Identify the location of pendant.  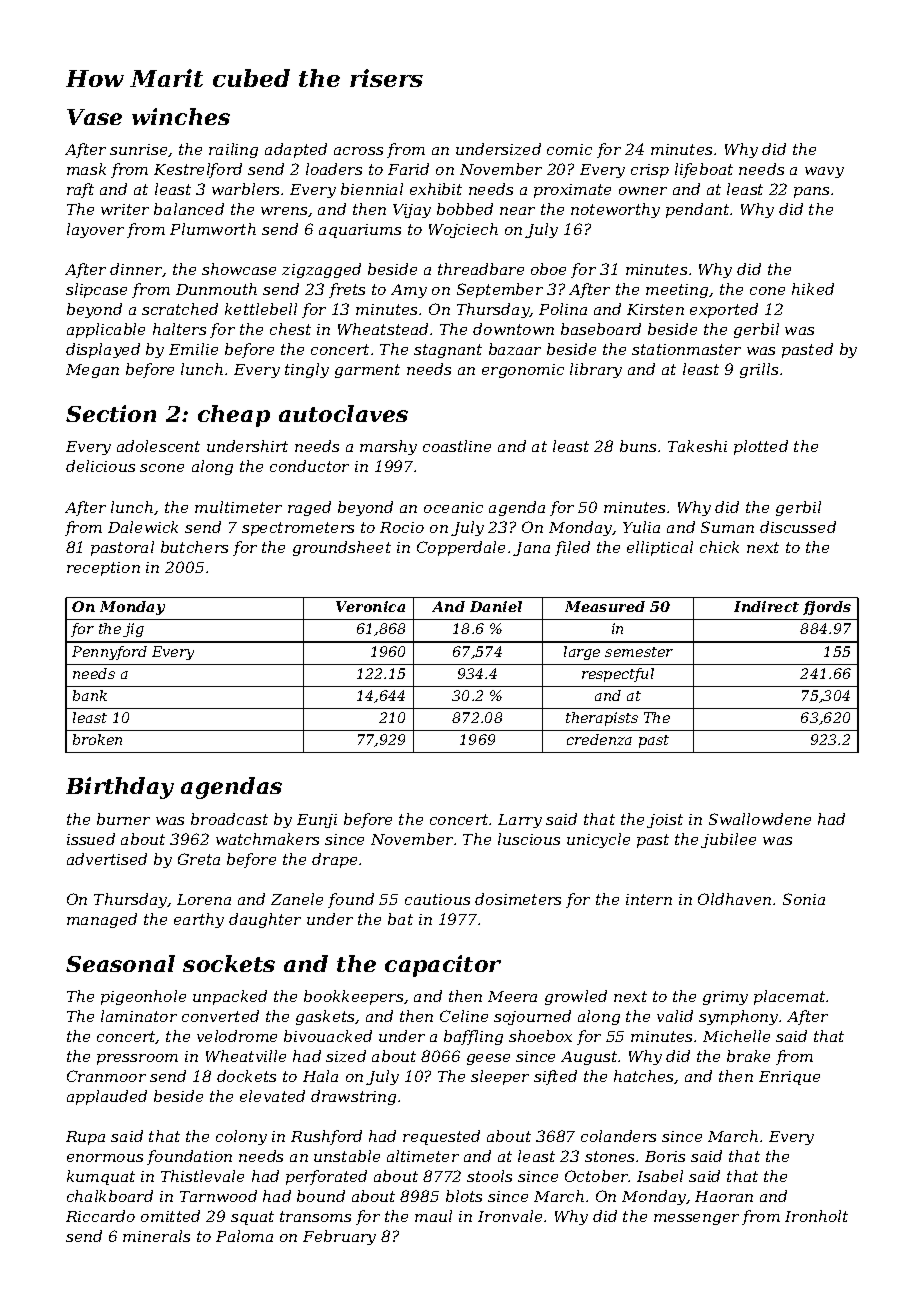
(697, 210).
